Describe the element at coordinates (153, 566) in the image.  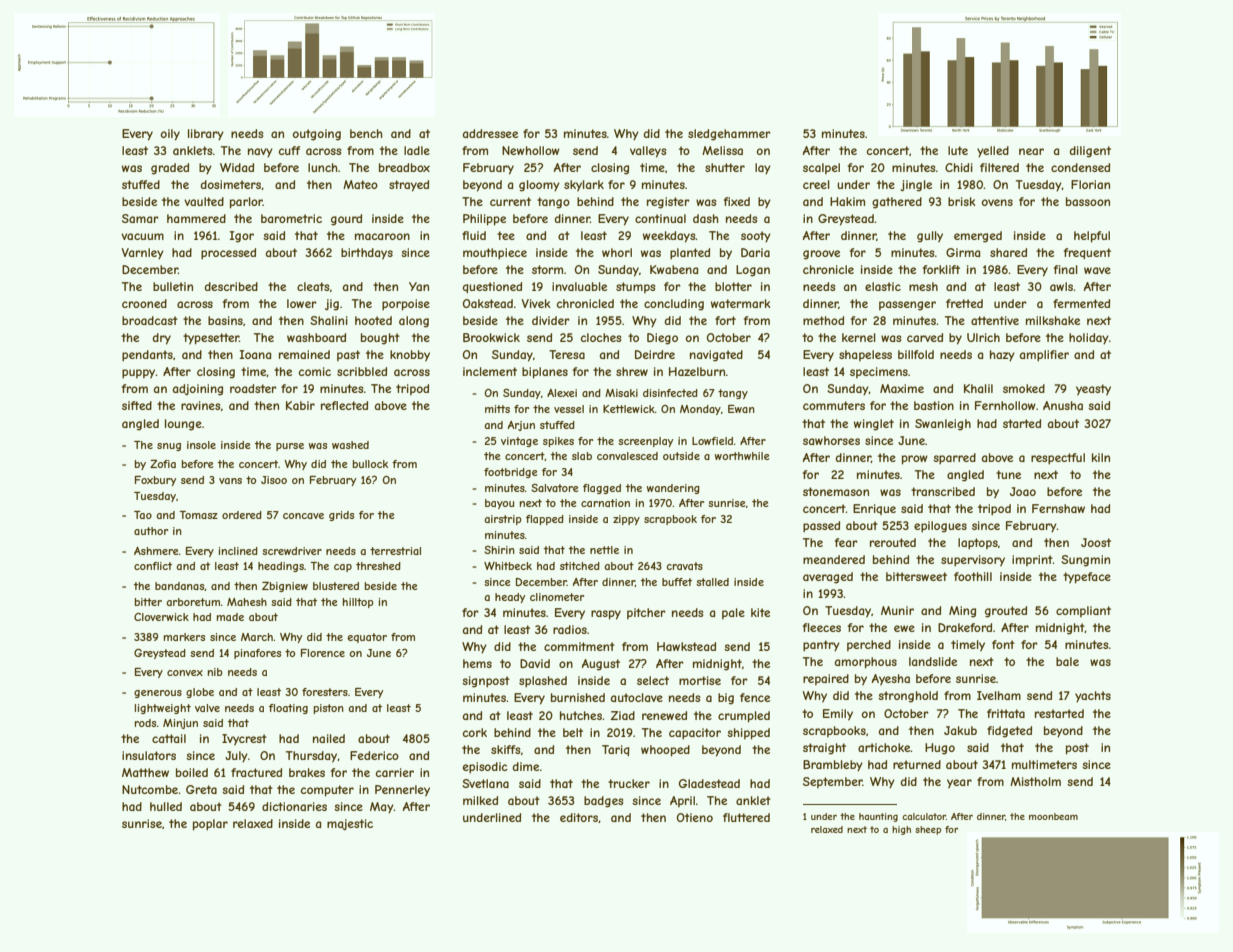
I see `conflict` at that location.
